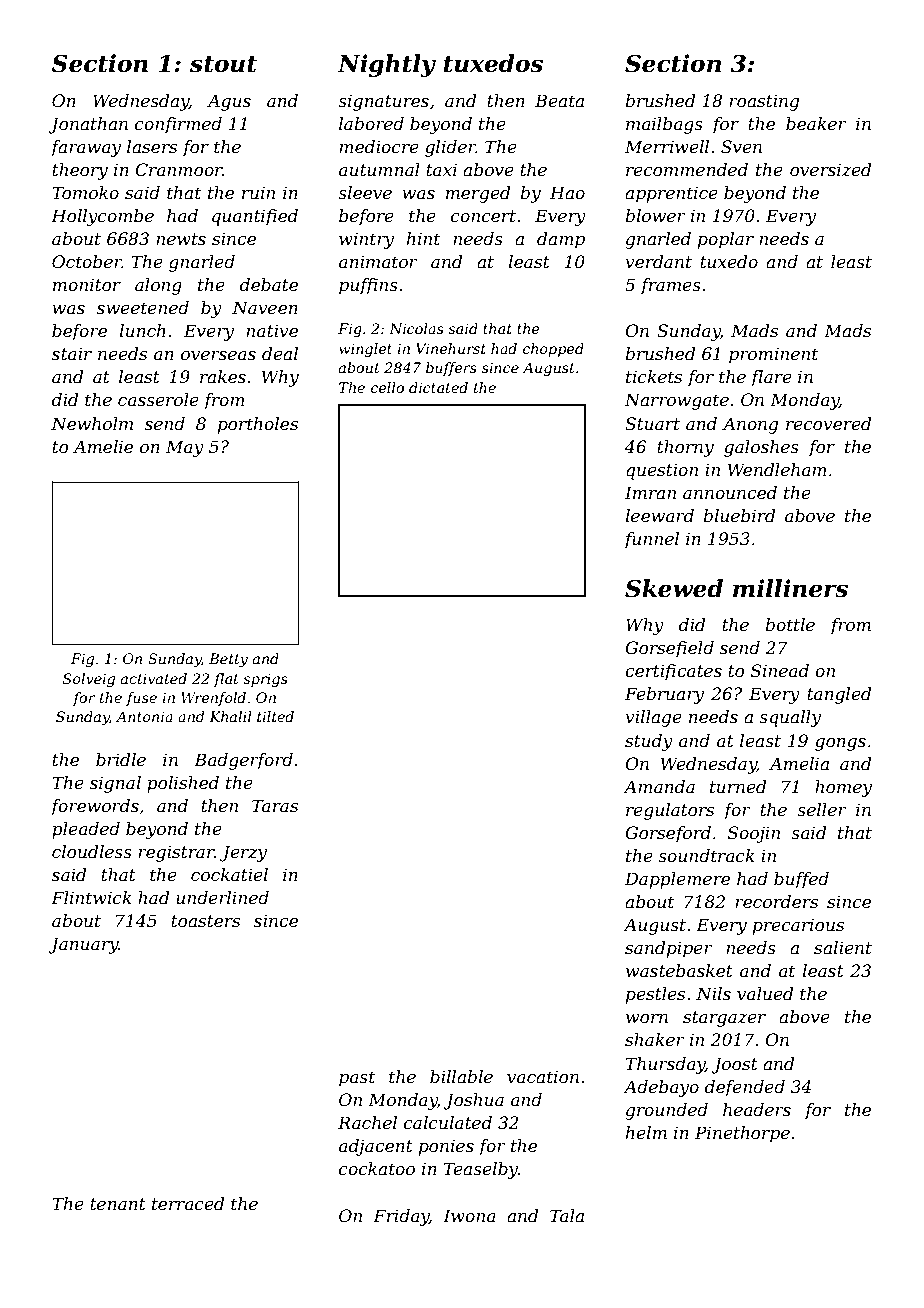 The height and width of the page is (1308, 924). I want to click on Rachel, so click(367, 1122).
